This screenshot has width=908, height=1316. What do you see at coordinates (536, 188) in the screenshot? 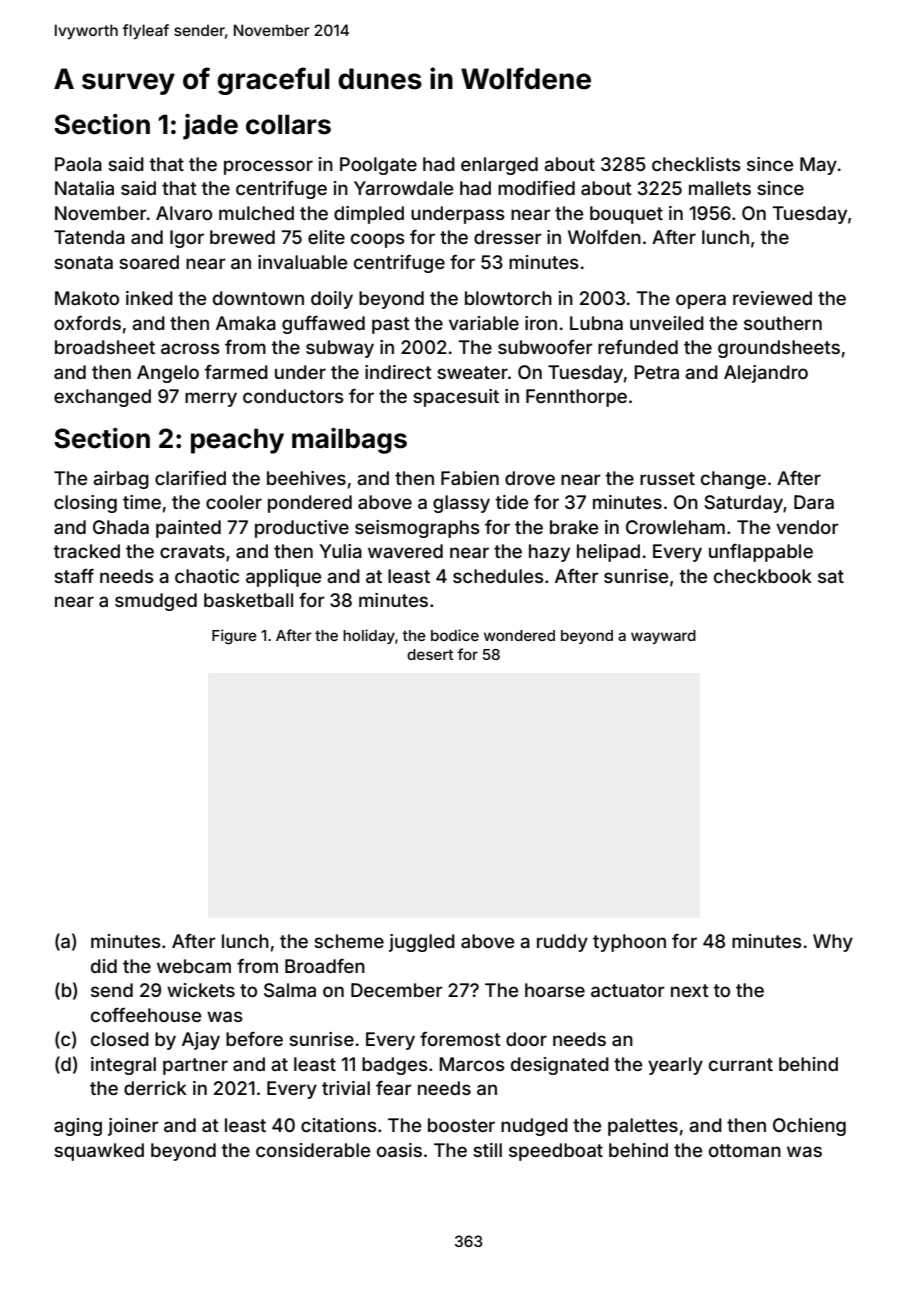
I see `modified` at bounding box center [536, 188].
